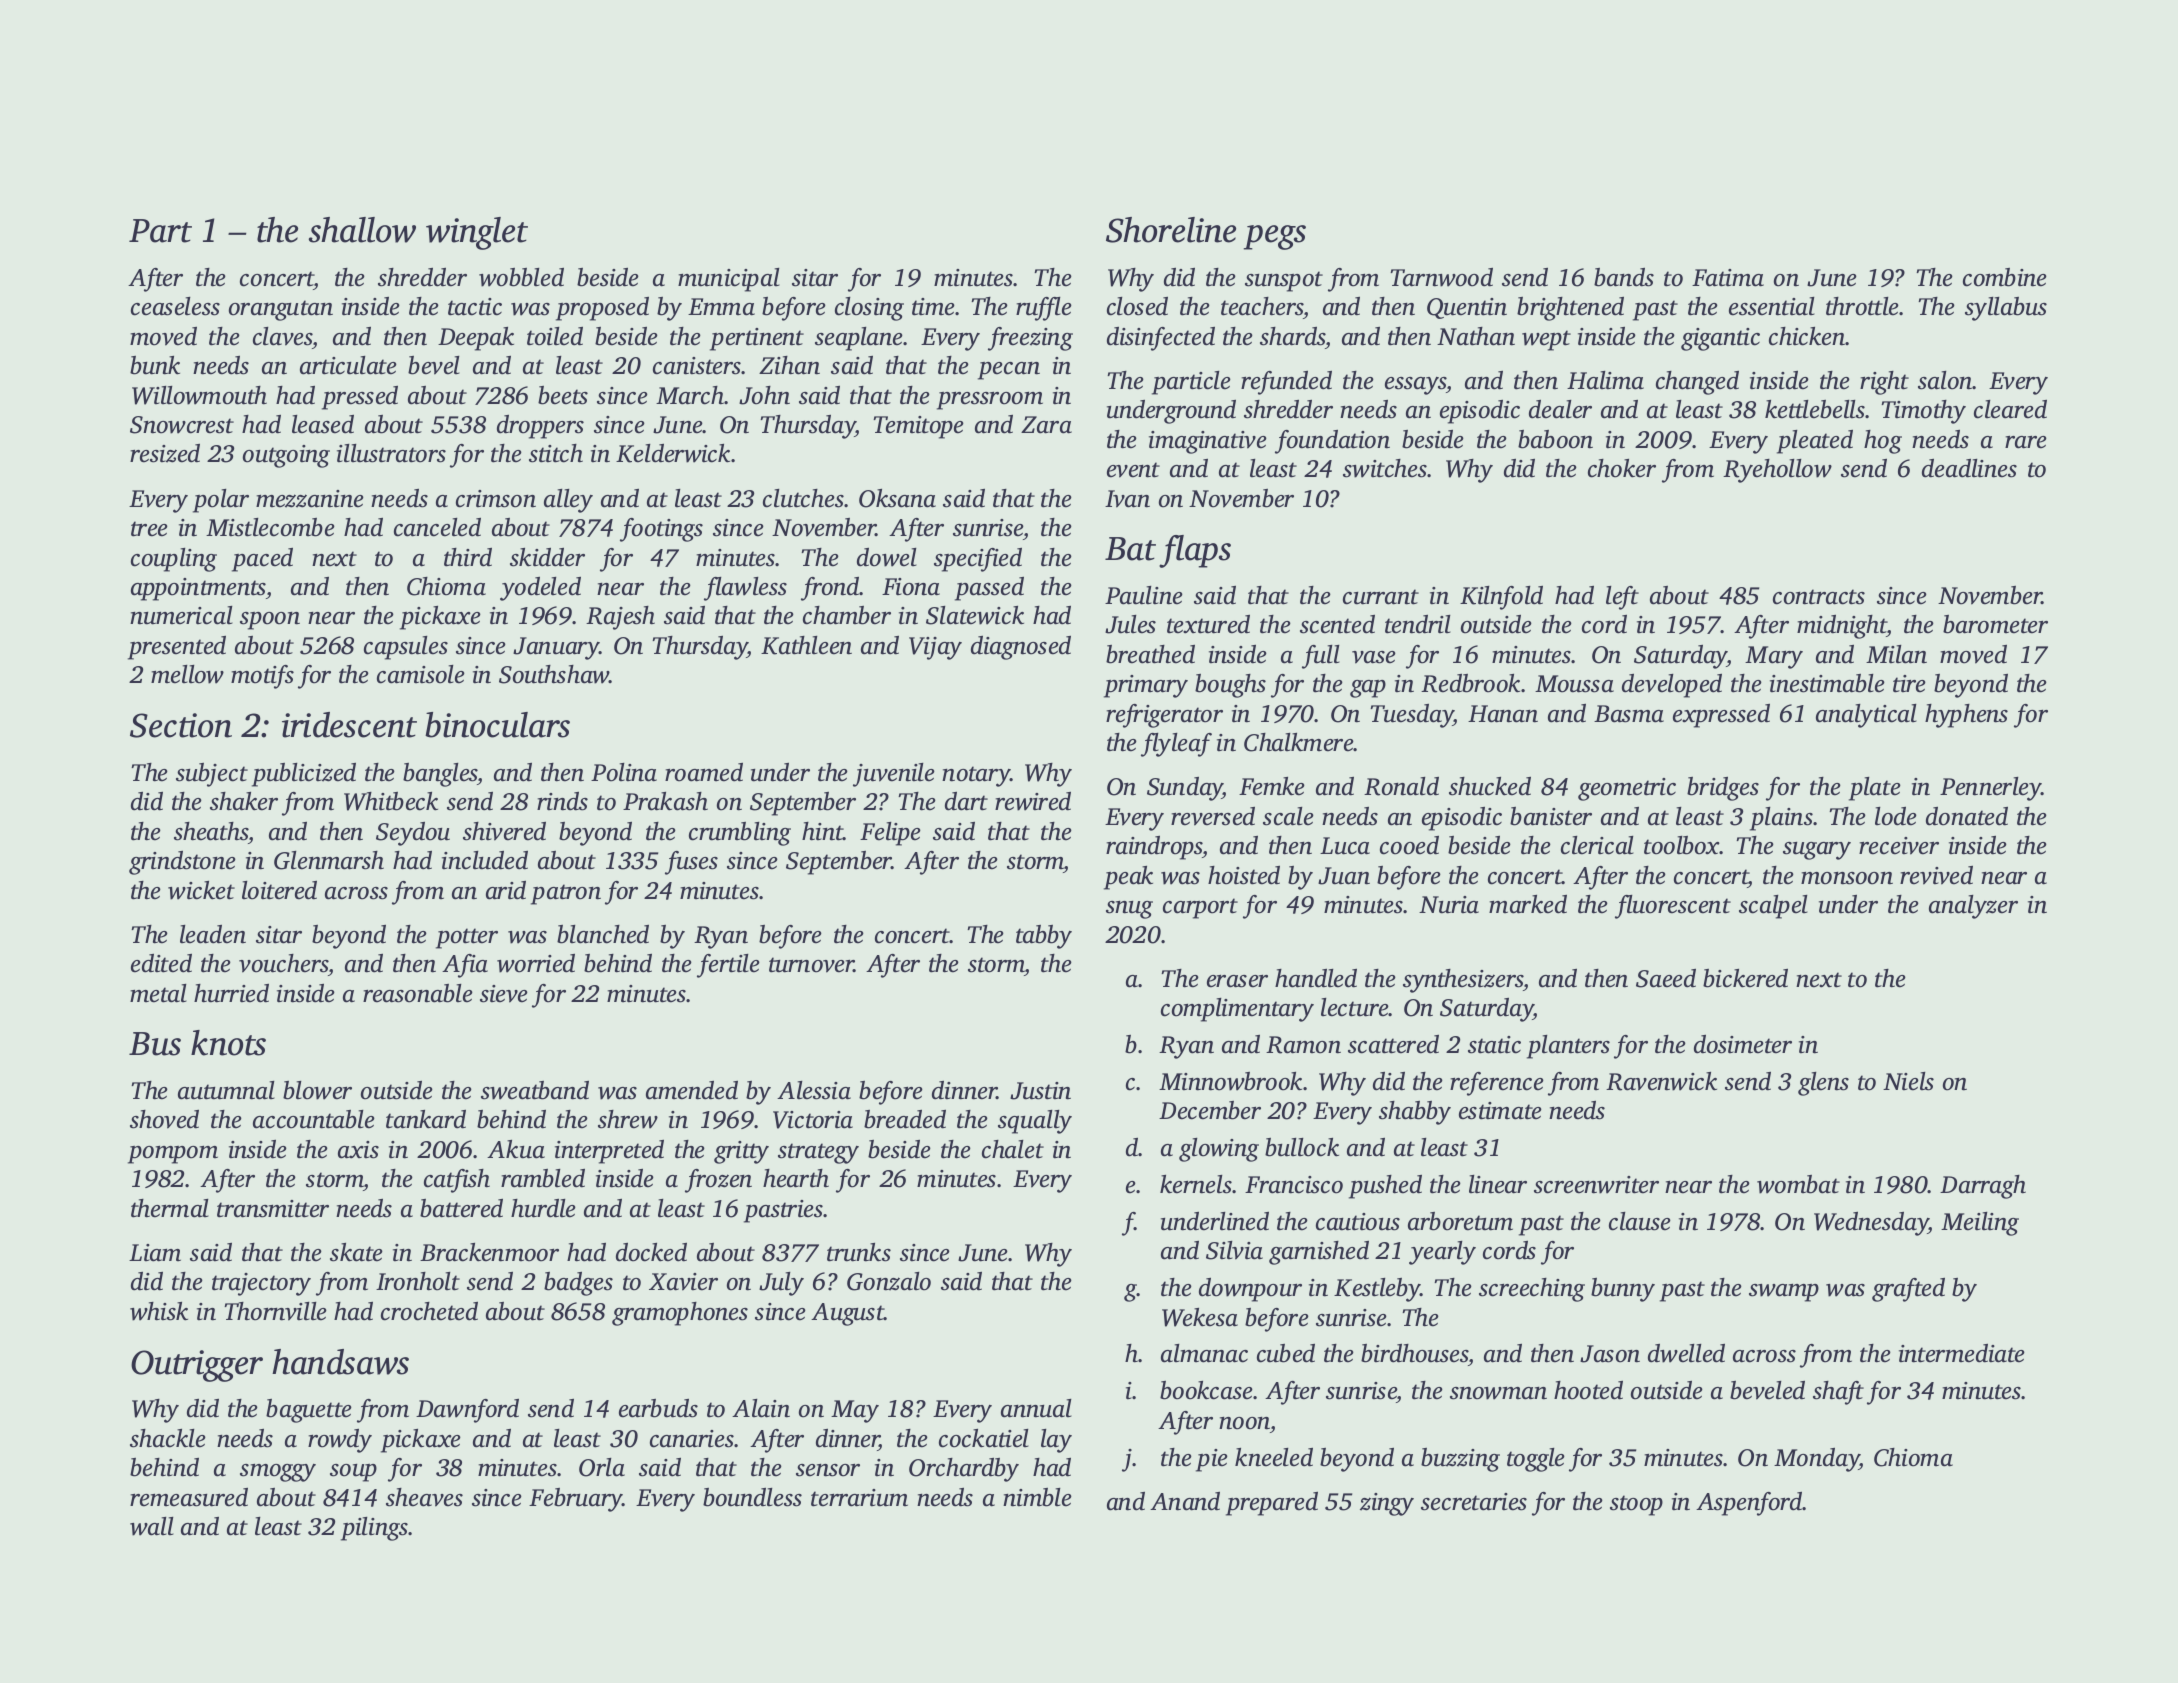 Image resolution: width=2178 pixels, height=1683 pixels. Describe the element at coordinates (187, 674) in the screenshot. I see `mellow` at that location.
